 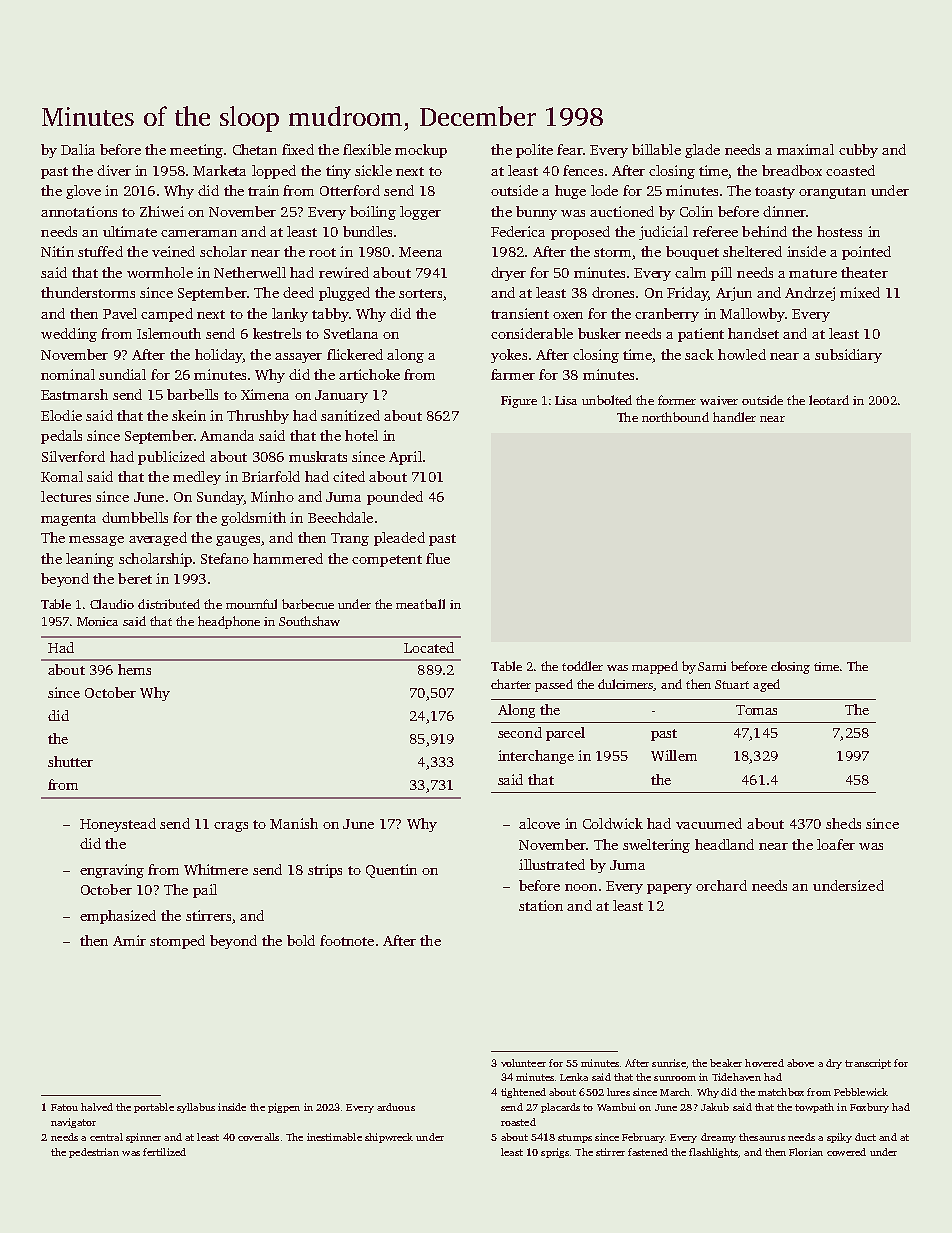 I want to click on towpath, so click(x=814, y=1108).
